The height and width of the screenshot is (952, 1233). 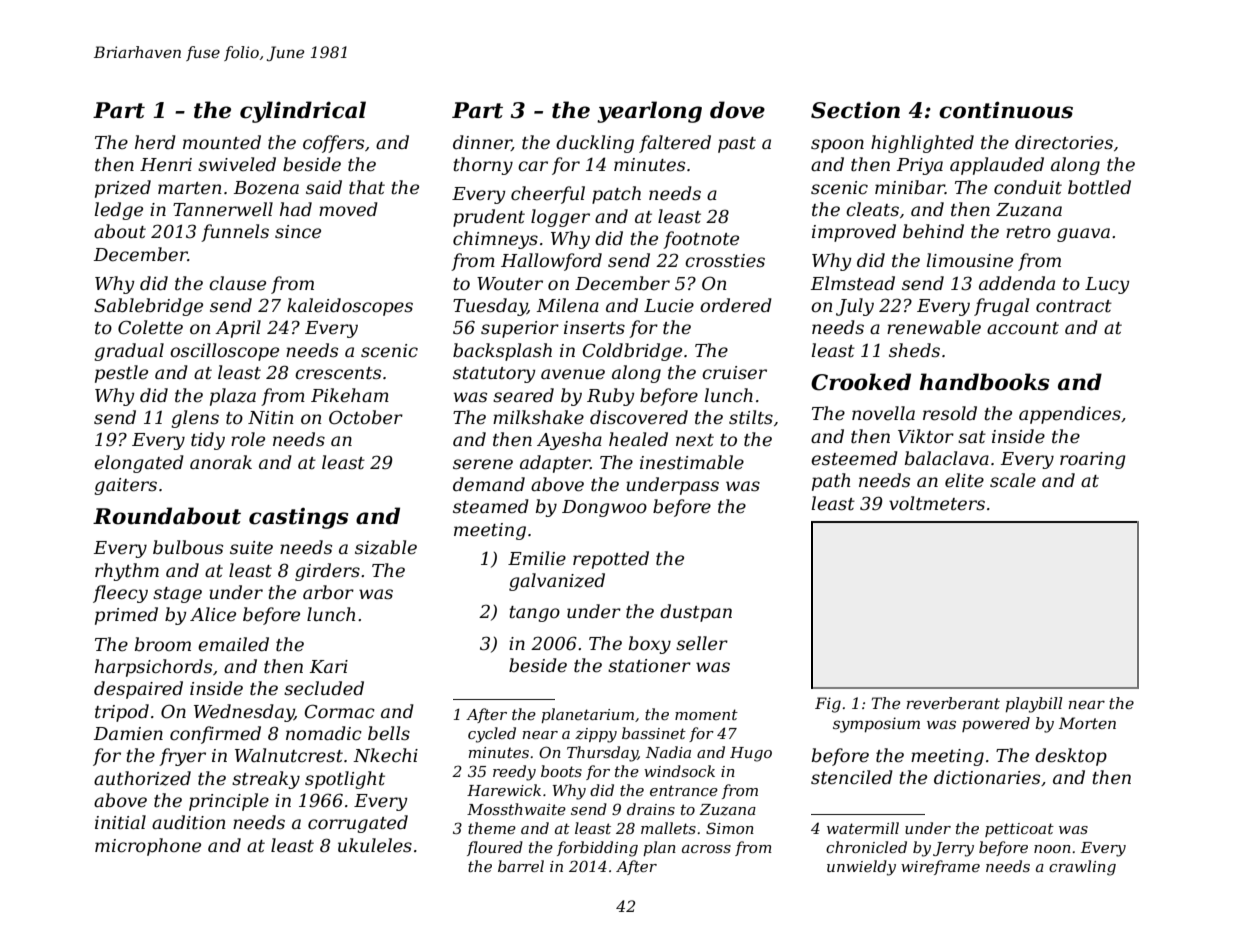 I want to click on Elmstead, so click(x=853, y=283).
